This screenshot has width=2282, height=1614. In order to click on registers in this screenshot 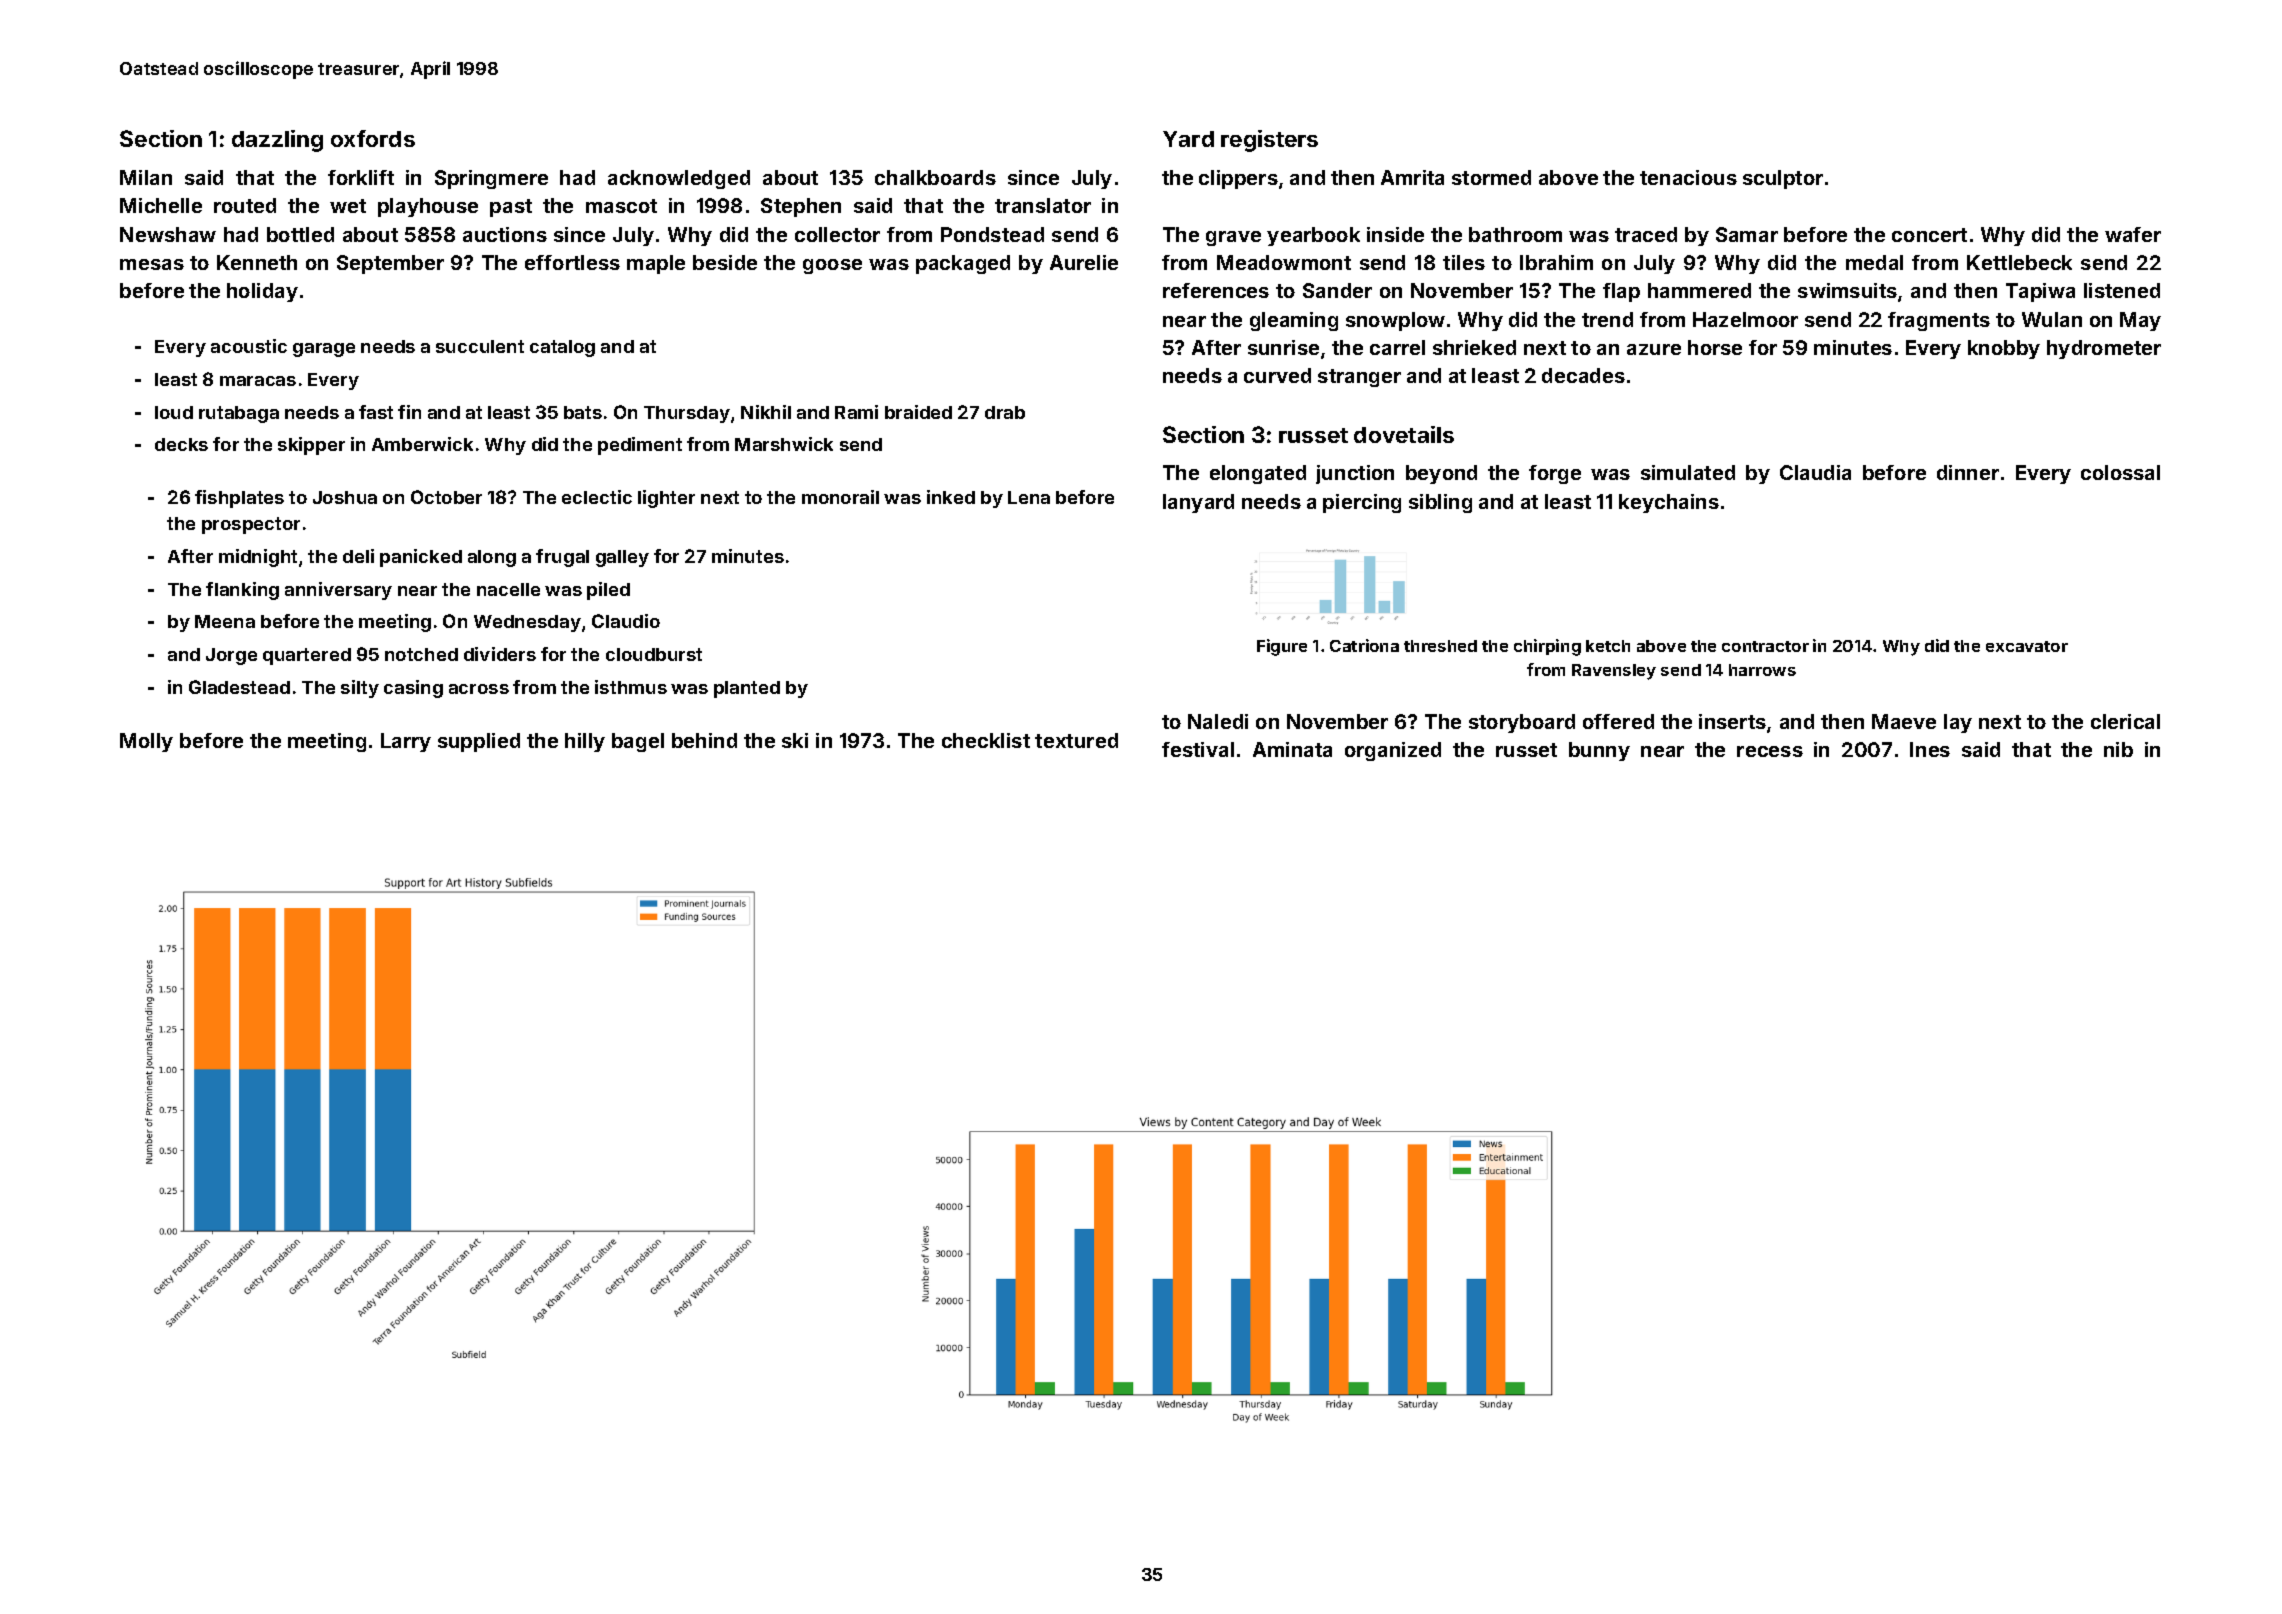, I will do `click(1269, 141)`.
